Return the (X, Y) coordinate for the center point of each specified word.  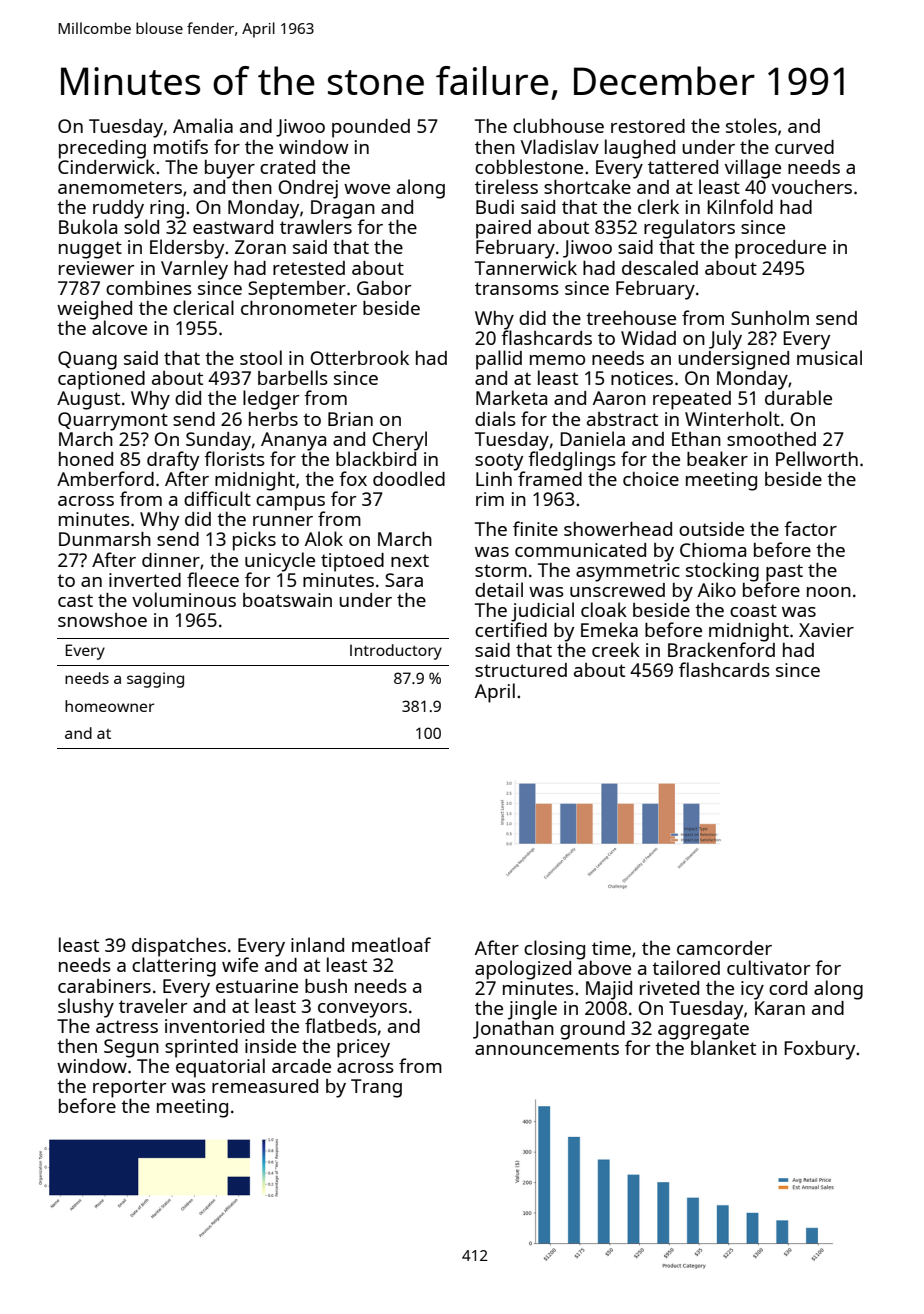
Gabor (384, 288)
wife (240, 964)
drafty (173, 461)
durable (798, 397)
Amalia (203, 125)
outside (711, 529)
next (410, 560)
